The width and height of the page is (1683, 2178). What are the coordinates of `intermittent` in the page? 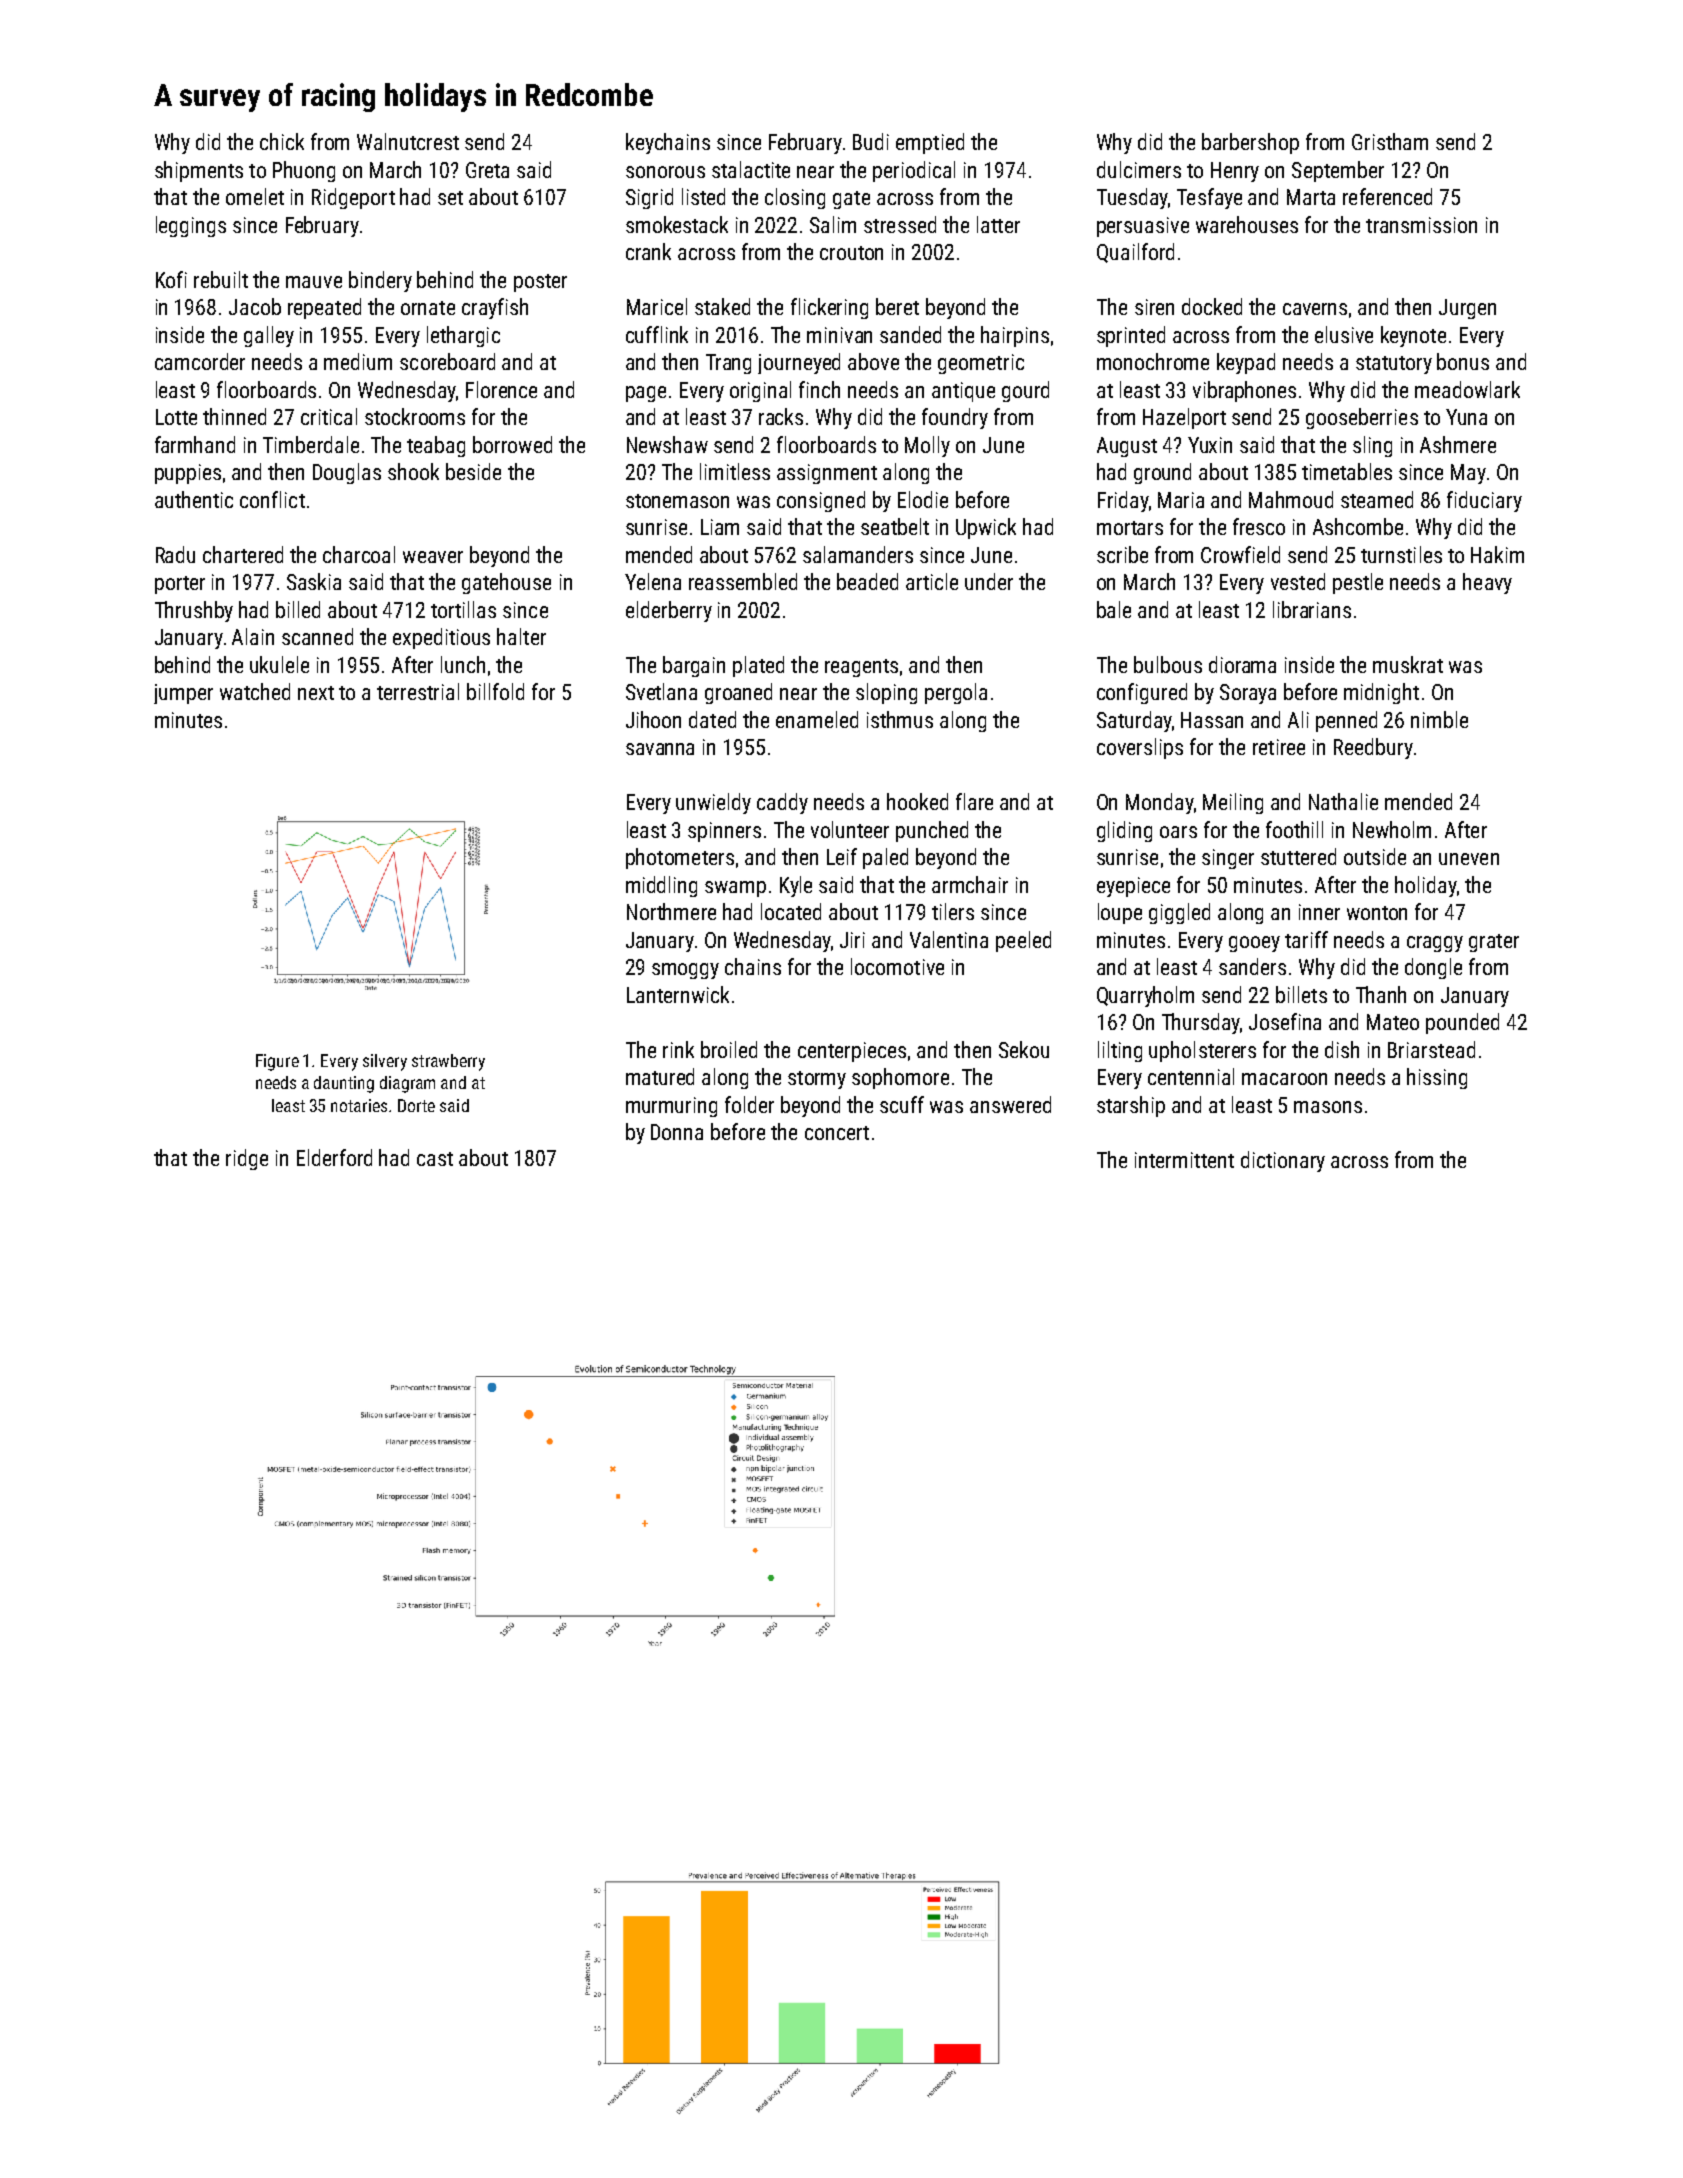 It's located at (1184, 1160).
